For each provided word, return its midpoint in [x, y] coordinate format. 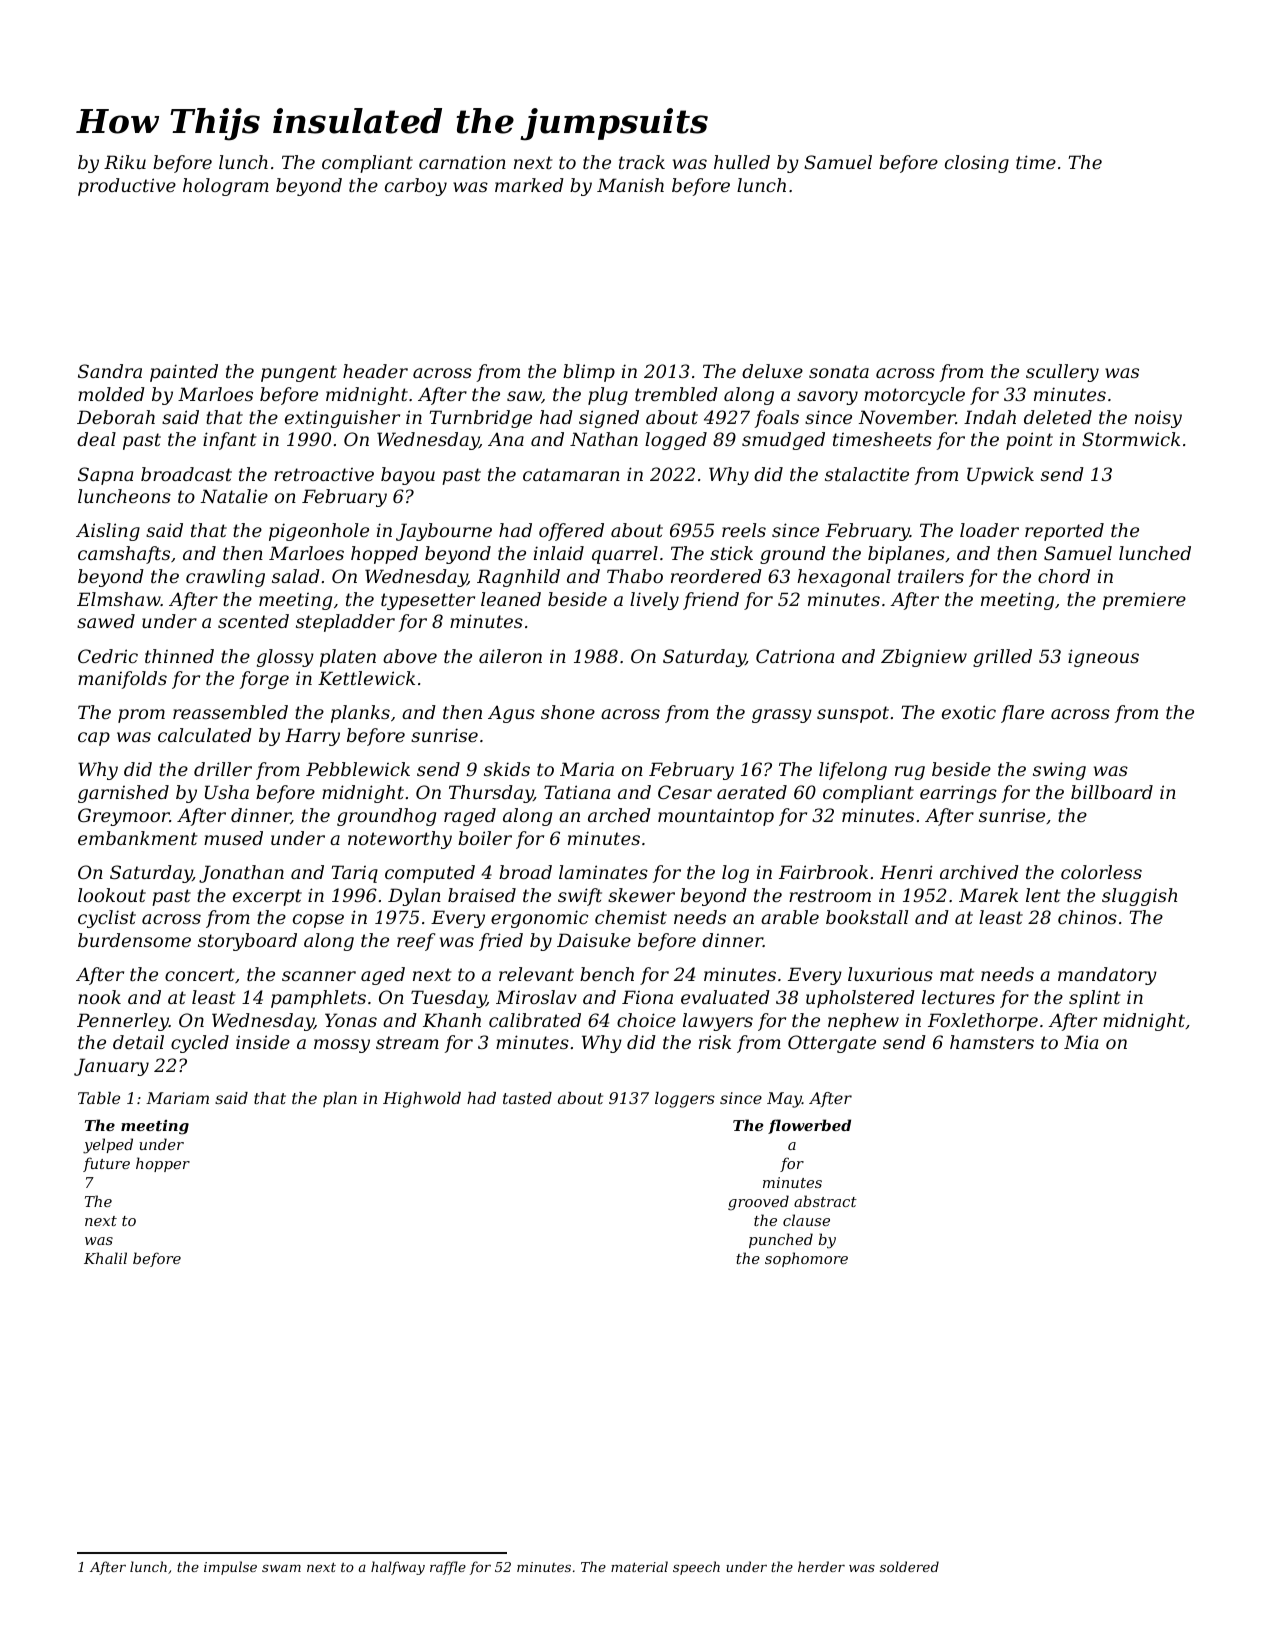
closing [977, 164]
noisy [1158, 419]
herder [821, 1566]
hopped [384, 555]
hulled [742, 162]
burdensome [134, 940]
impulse [230, 1568]
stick [731, 553]
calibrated [535, 1020]
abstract [825, 1201]
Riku [125, 162]
